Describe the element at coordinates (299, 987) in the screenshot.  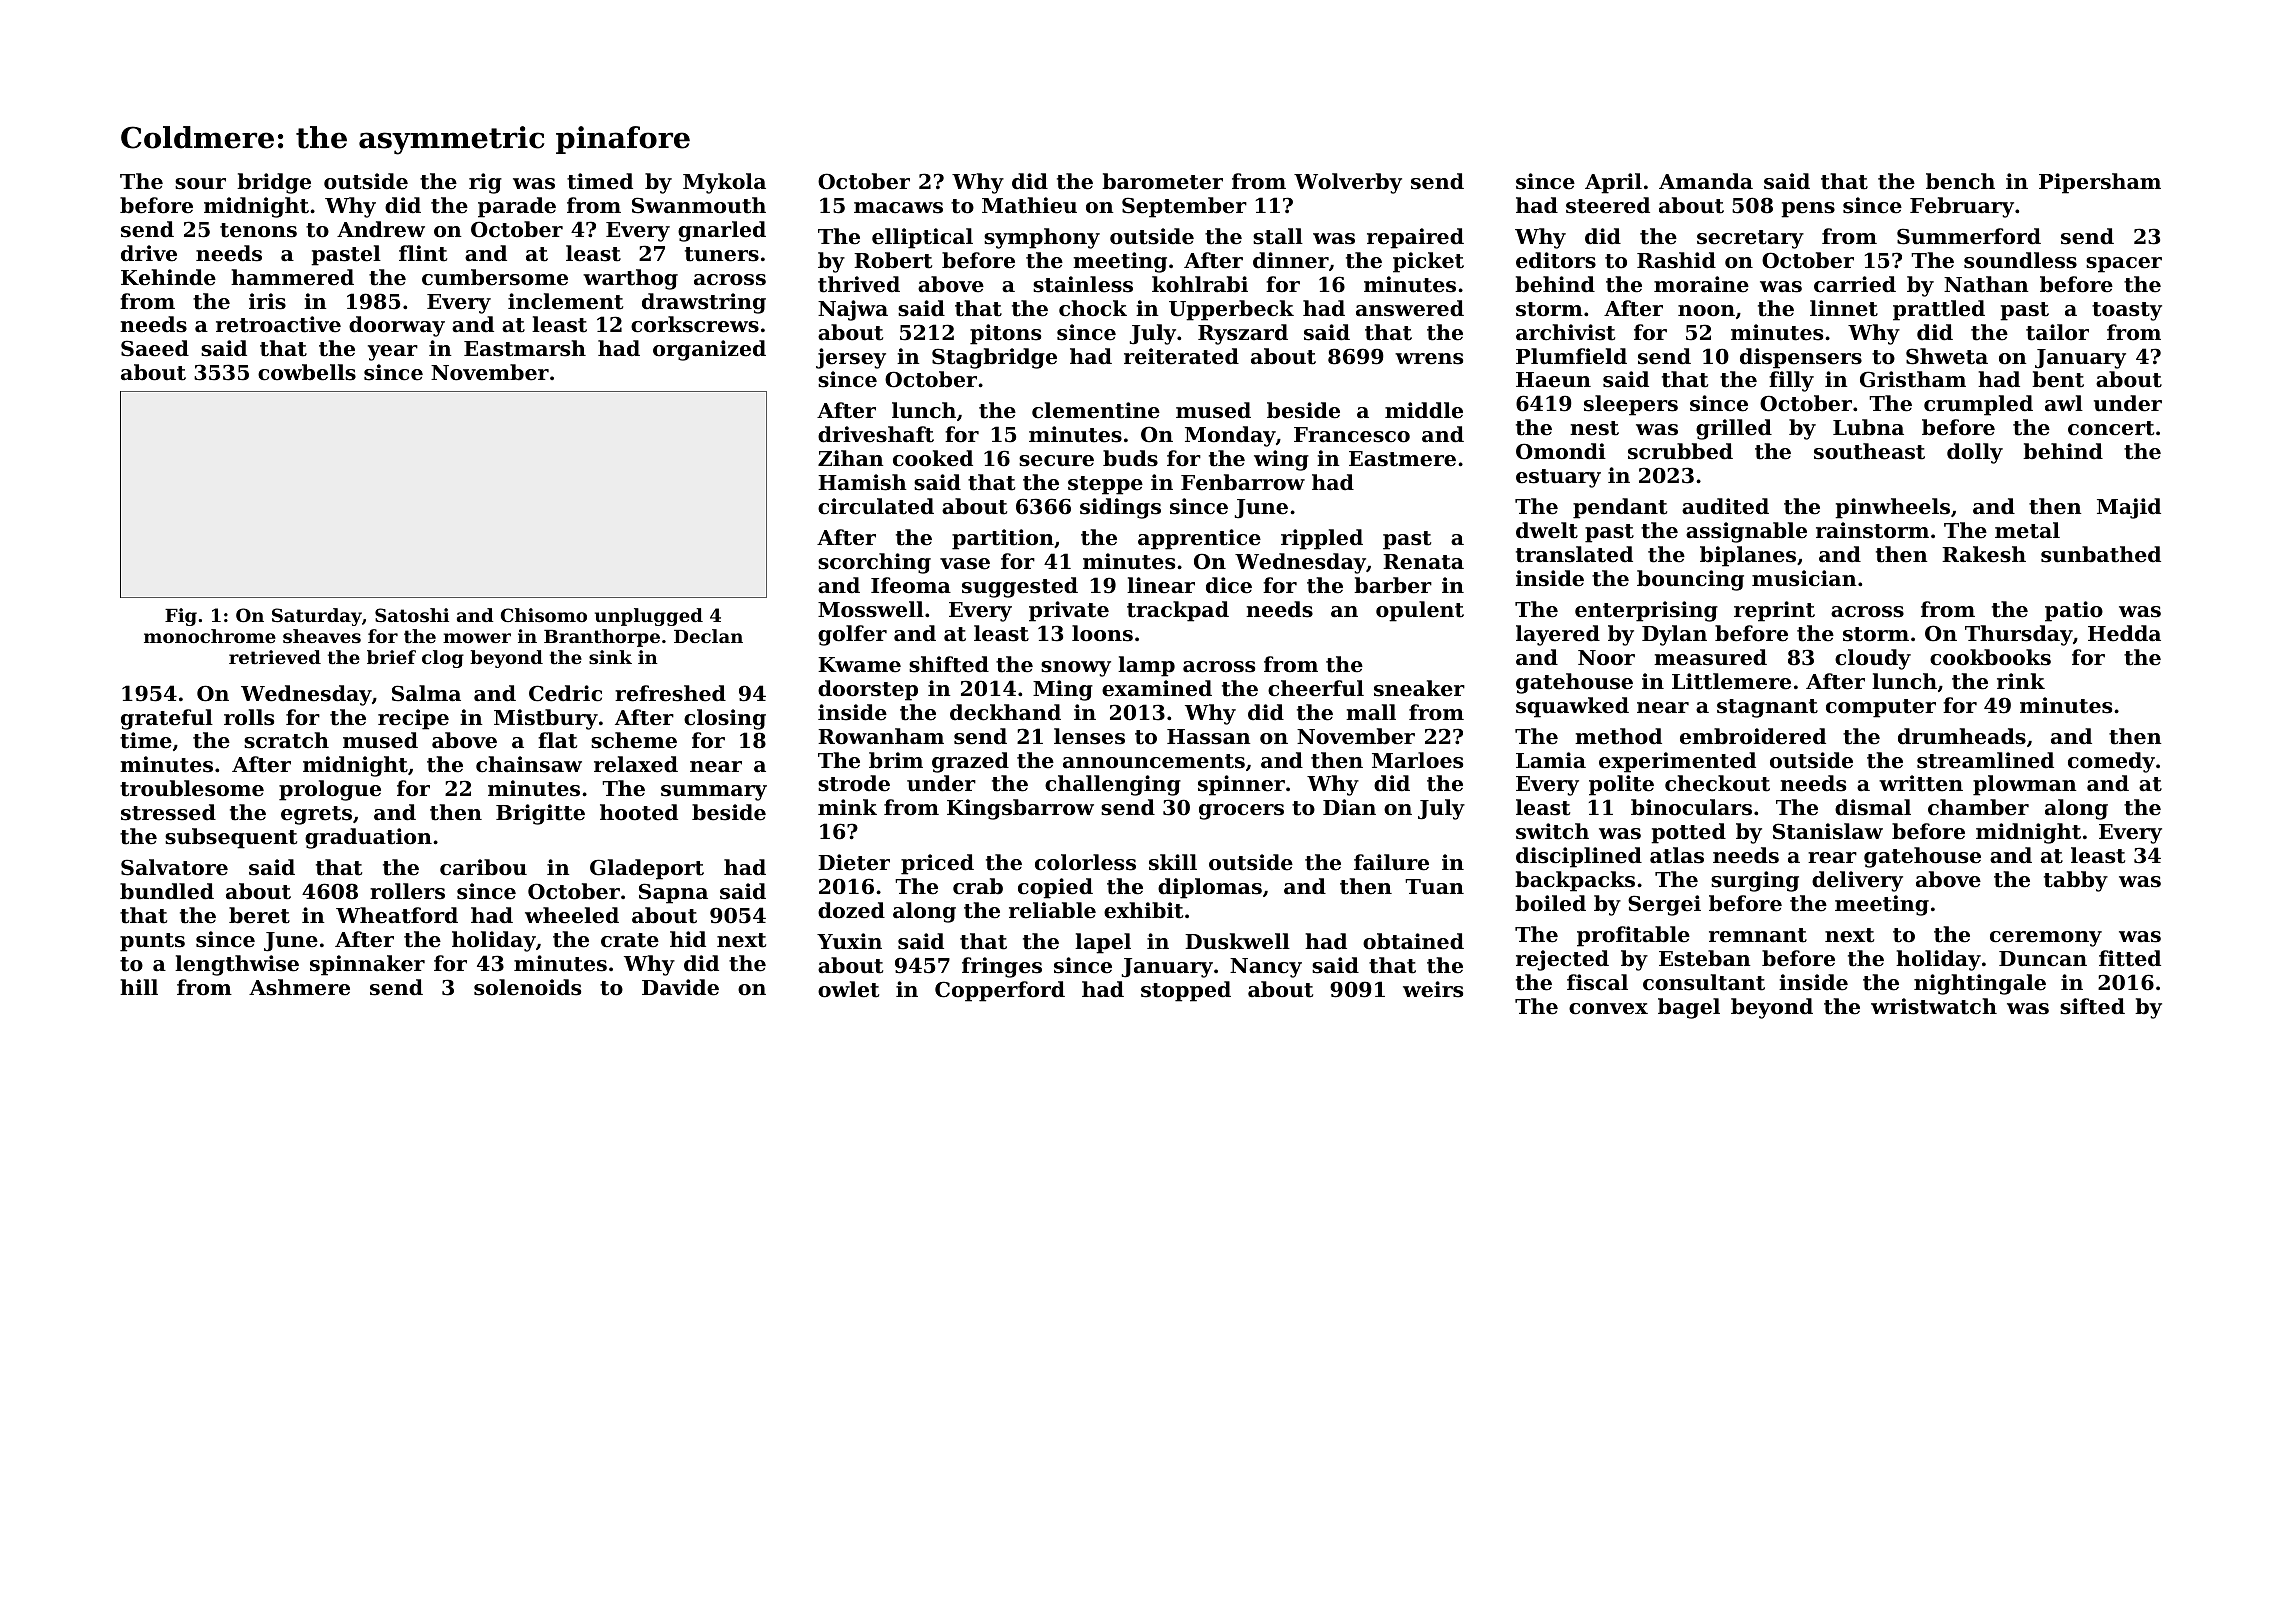
I see `Ashmere` at that location.
